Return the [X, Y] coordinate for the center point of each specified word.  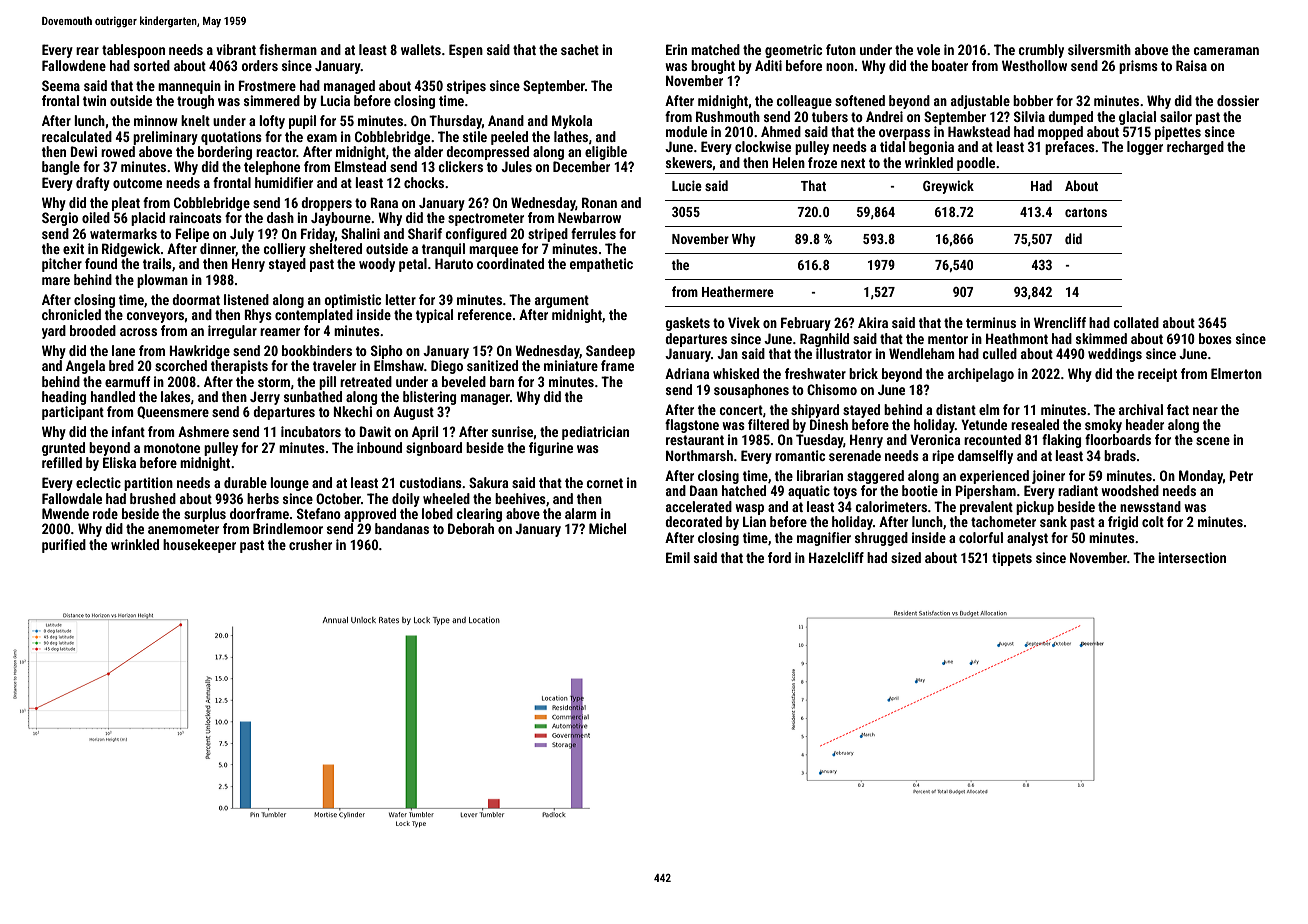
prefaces [1070, 148]
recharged [1195, 148]
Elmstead [360, 166]
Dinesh [829, 424]
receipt [1157, 375]
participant [73, 413]
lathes [571, 136]
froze [822, 162]
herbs [263, 498]
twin [94, 100]
